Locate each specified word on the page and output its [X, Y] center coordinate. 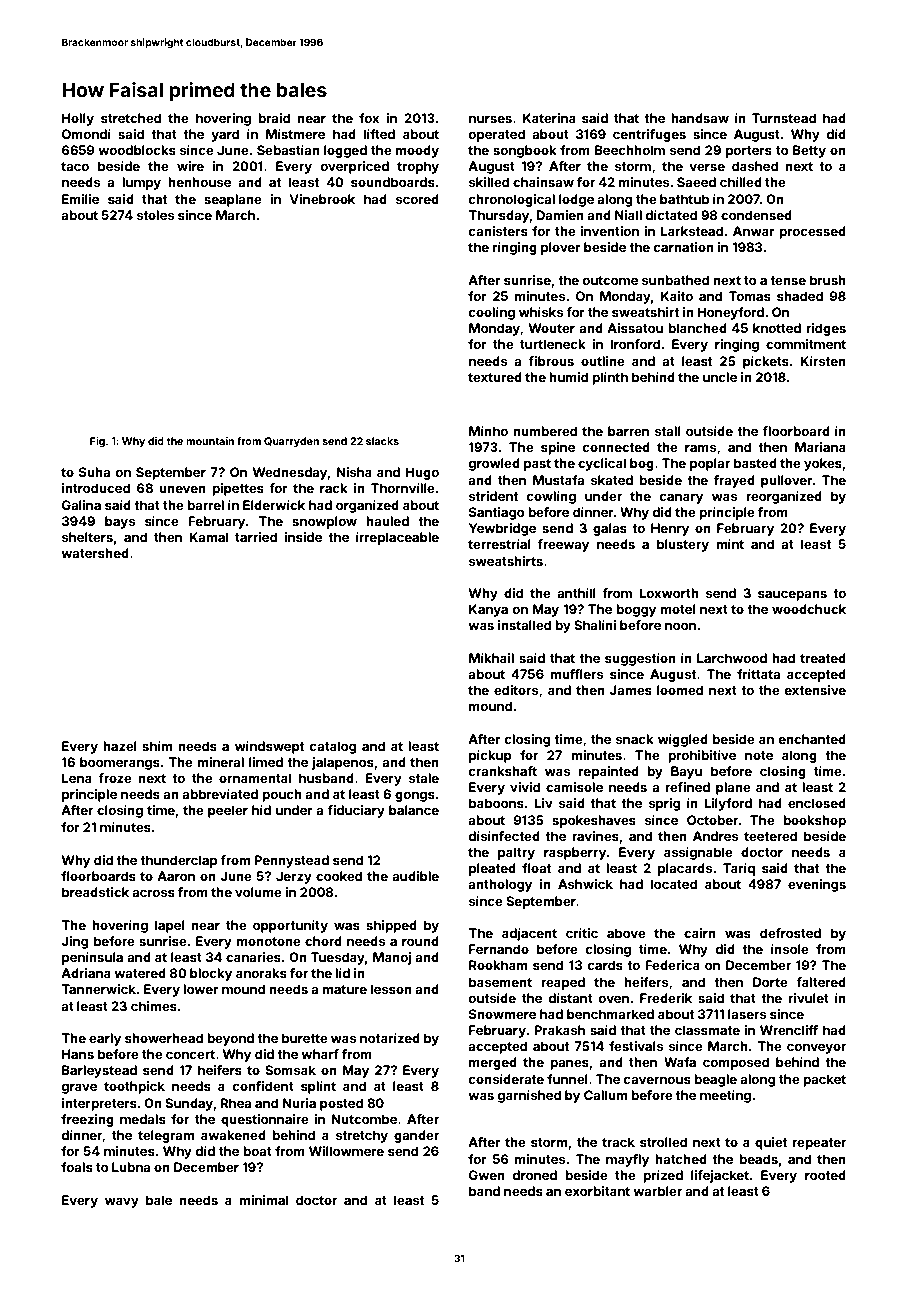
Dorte [770, 982]
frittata [758, 674]
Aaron [176, 876]
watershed [95, 553]
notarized [390, 1038]
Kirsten [823, 361]
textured [495, 377]
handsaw [700, 118]
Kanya [488, 610]
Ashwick [585, 884]
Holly [78, 119]
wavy [122, 1203]
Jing [74, 942]
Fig [97, 442]
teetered [770, 836]
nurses [490, 119]
